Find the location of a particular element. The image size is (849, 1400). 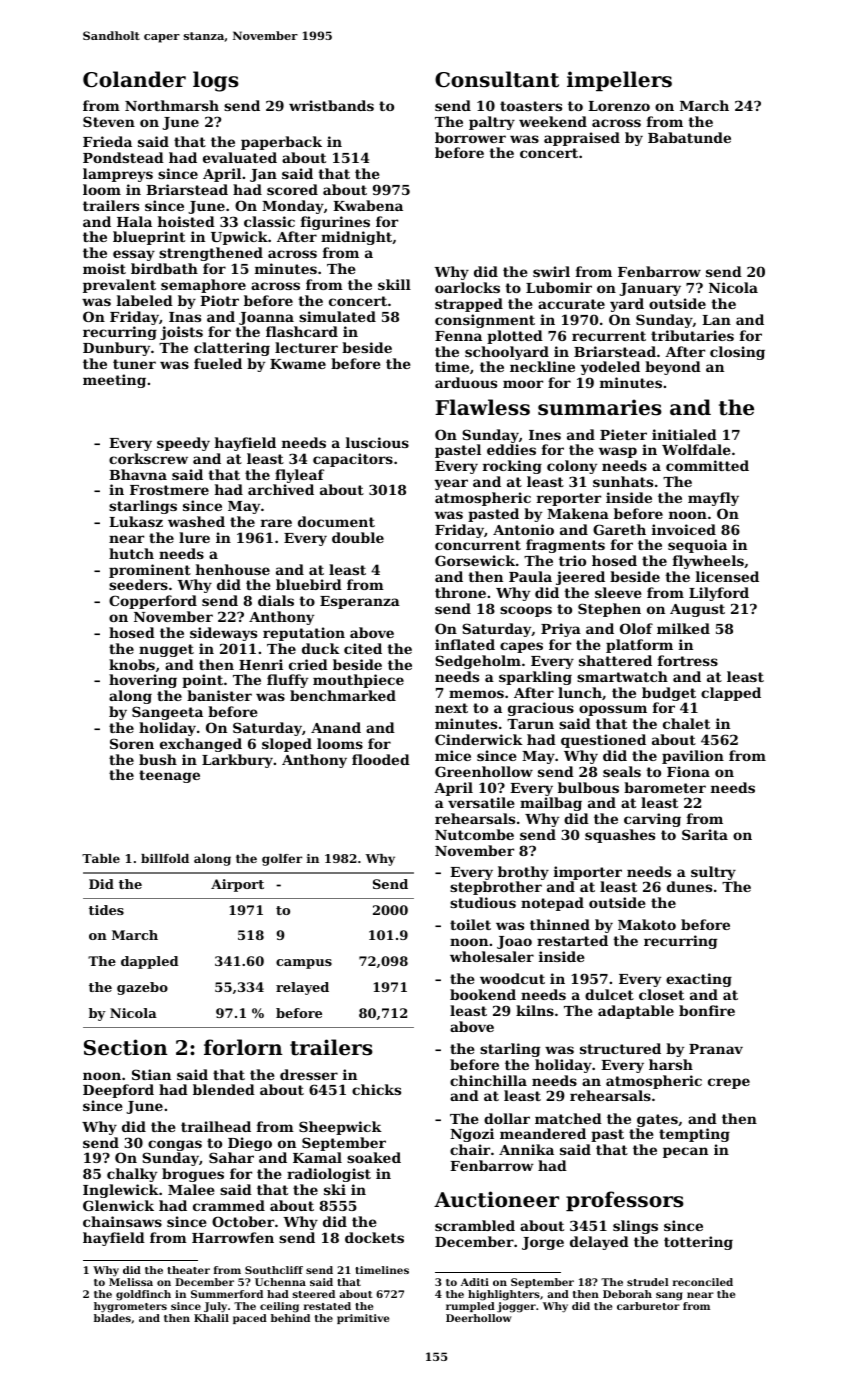

blades is located at coordinates (112, 1318).
